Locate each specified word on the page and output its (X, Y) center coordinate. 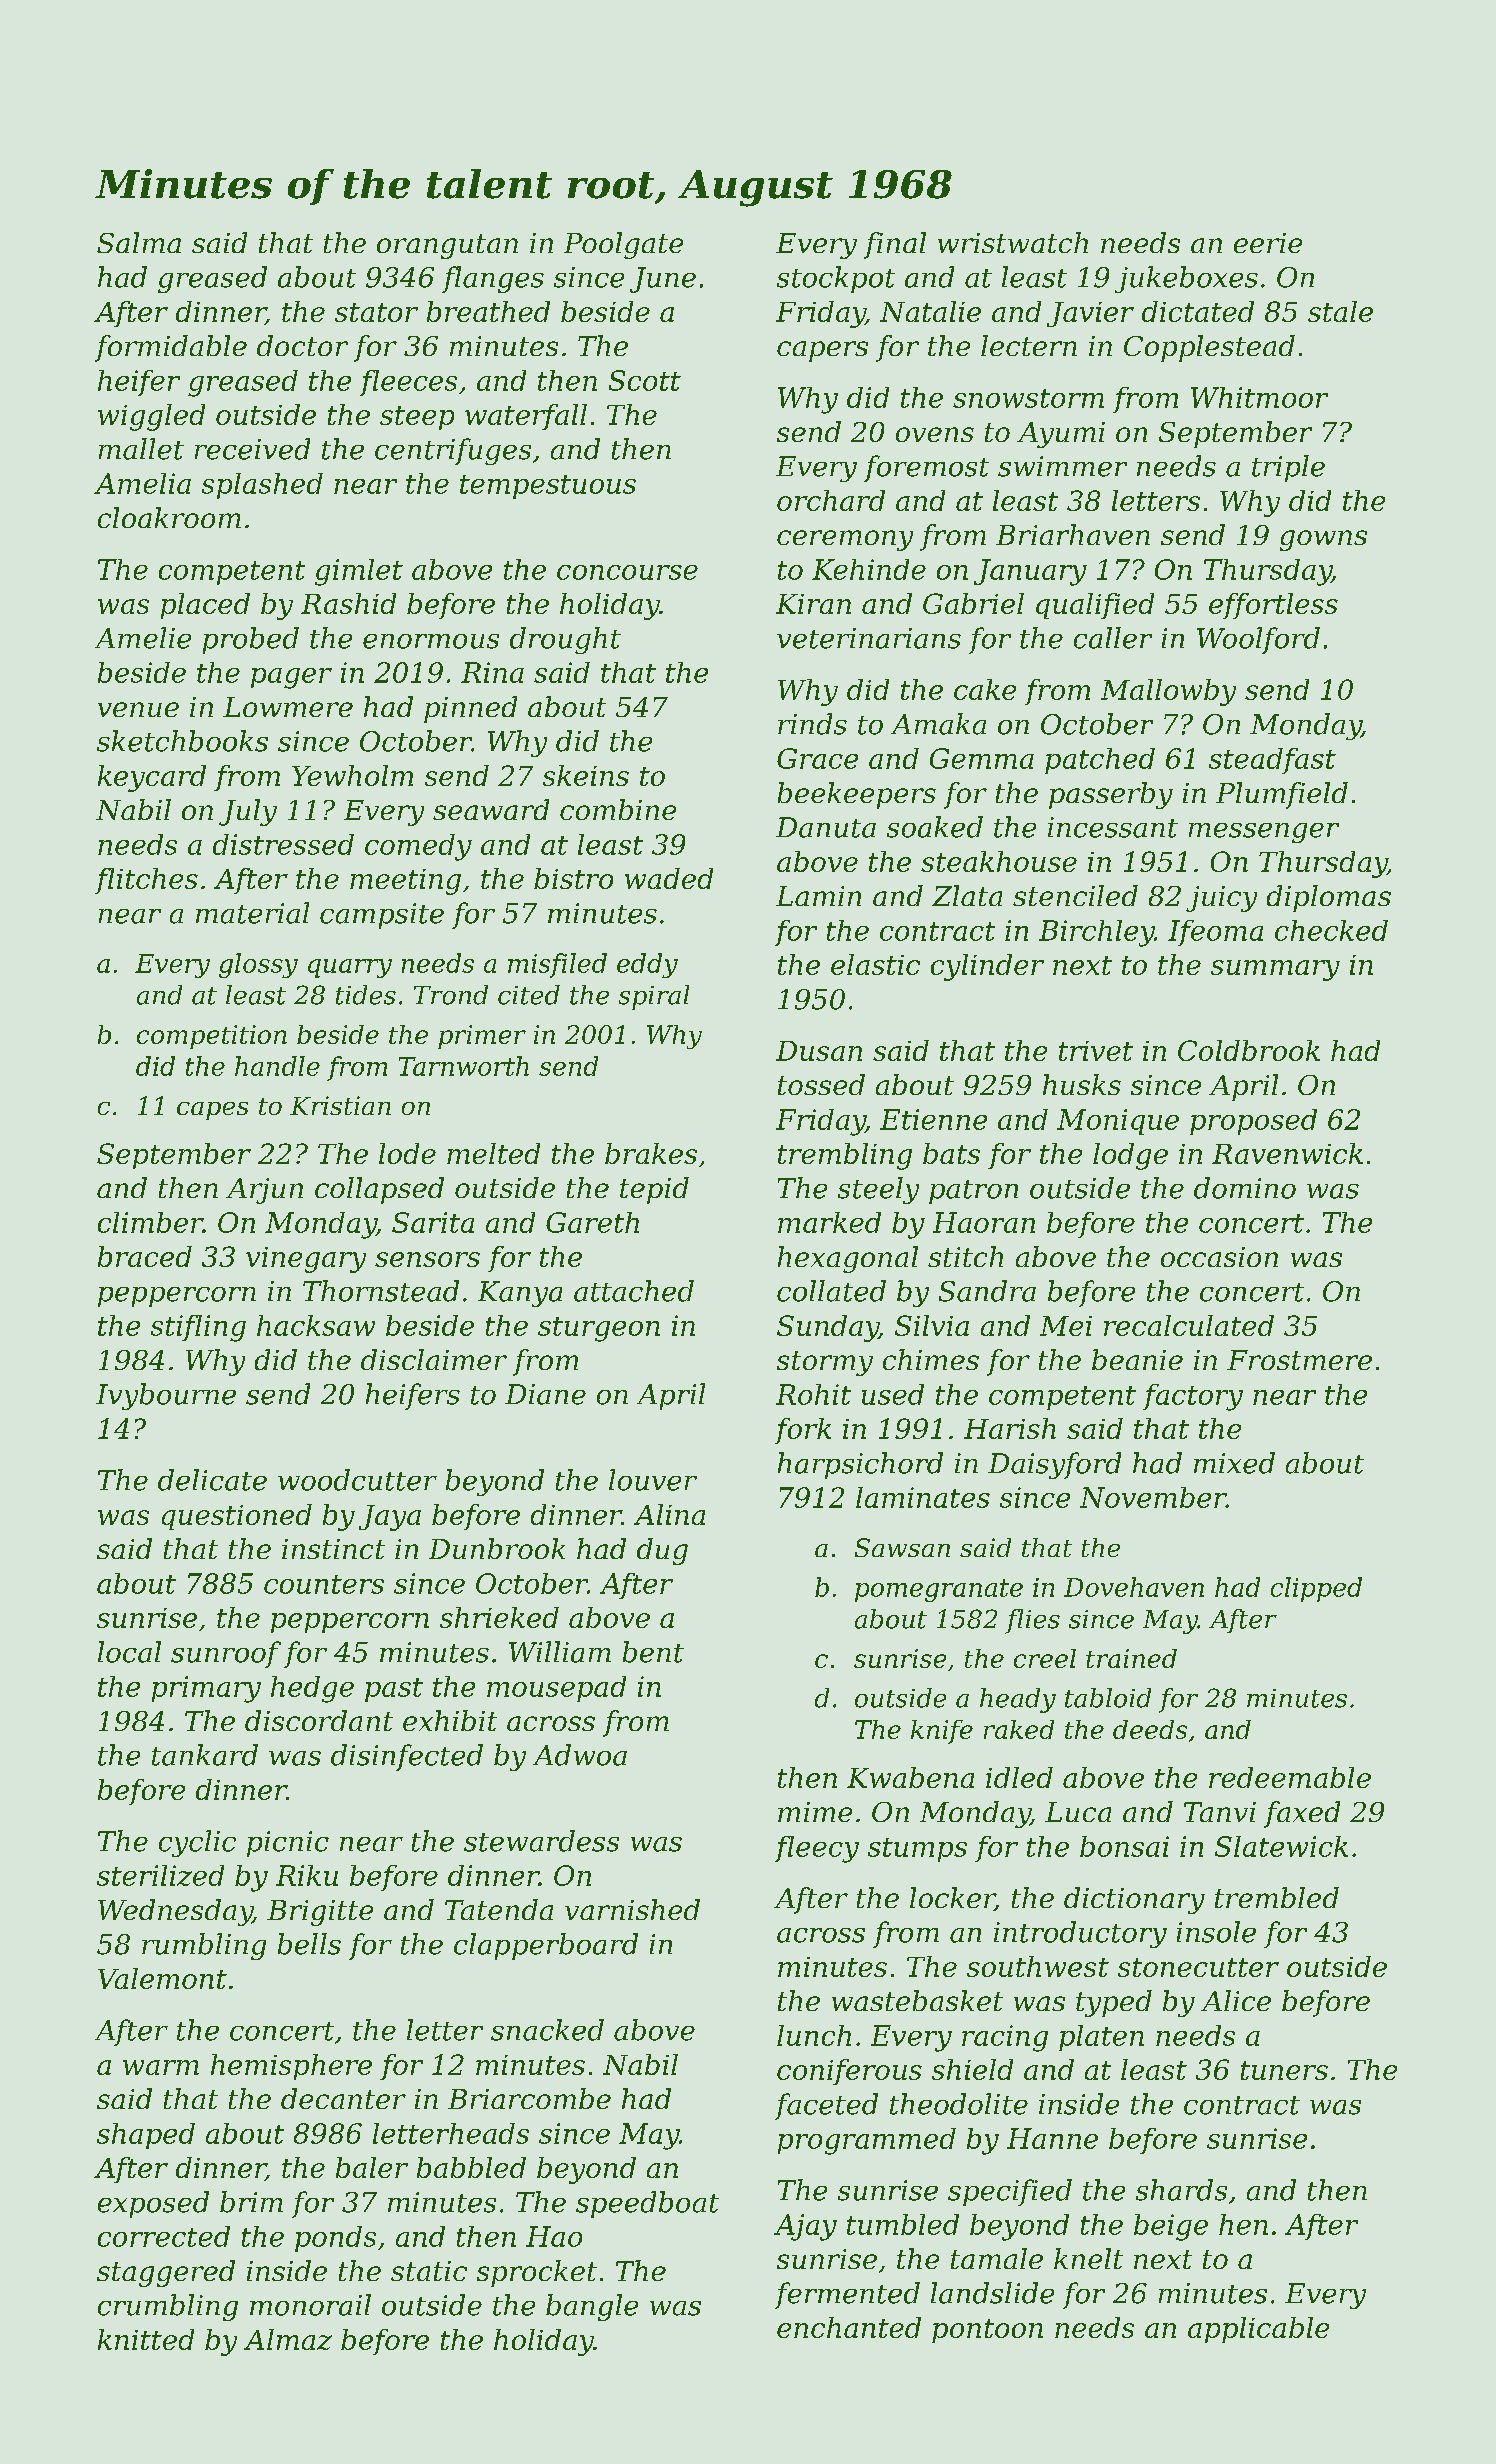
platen (1101, 2038)
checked (1331, 930)
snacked (547, 2030)
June (663, 280)
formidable (171, 348)
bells (309, 1944)
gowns (1323, 540)
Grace (817, 758)
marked (829, 1222)
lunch (814, 2035)
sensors (427, 1259)
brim (251, 2202)
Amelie (143, 638)
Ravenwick (1287, 1153)
